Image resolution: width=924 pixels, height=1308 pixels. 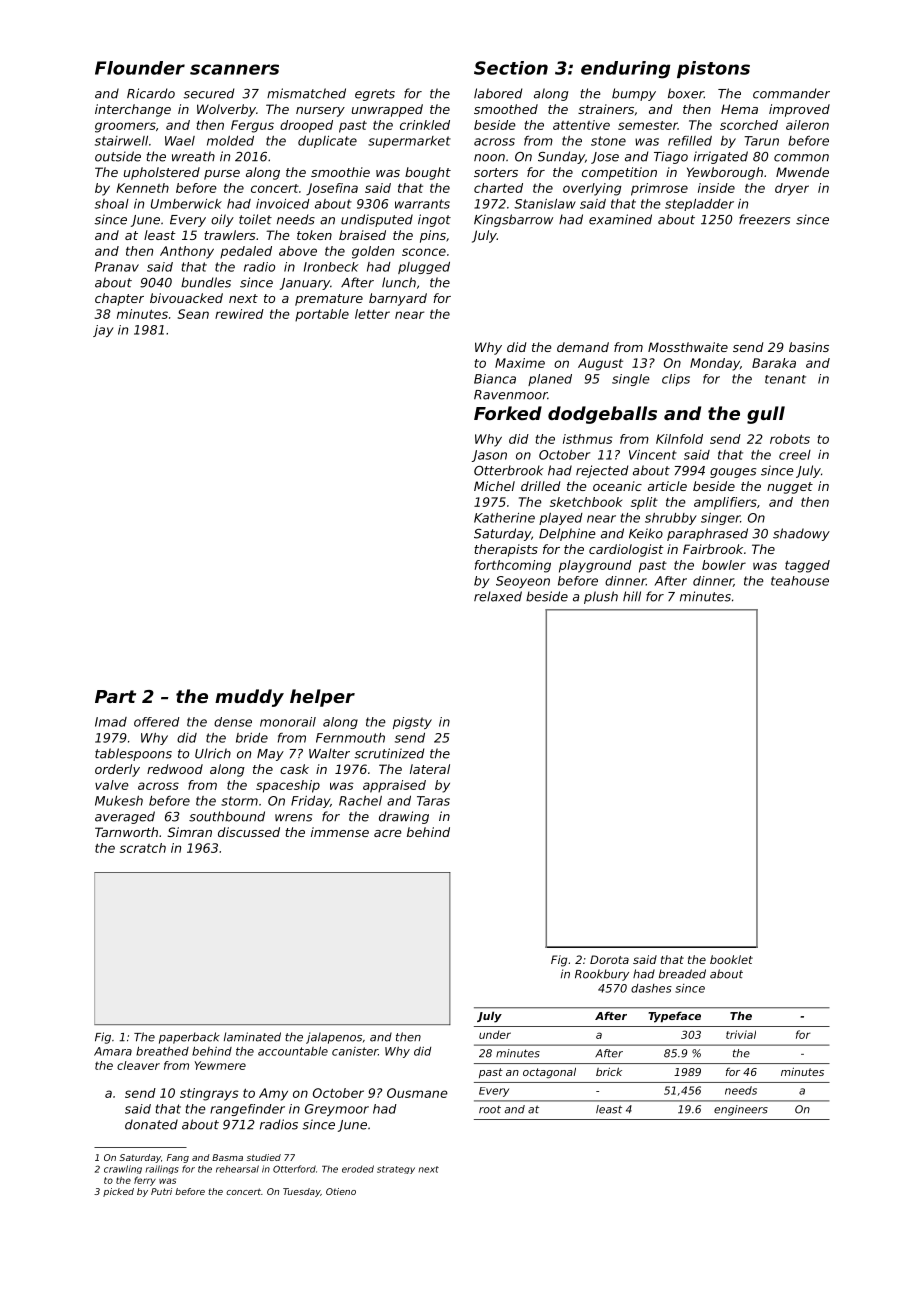 What do you see at coordinates (667, 486) in the page?
I see `article` at bounding box center [667, 486].
